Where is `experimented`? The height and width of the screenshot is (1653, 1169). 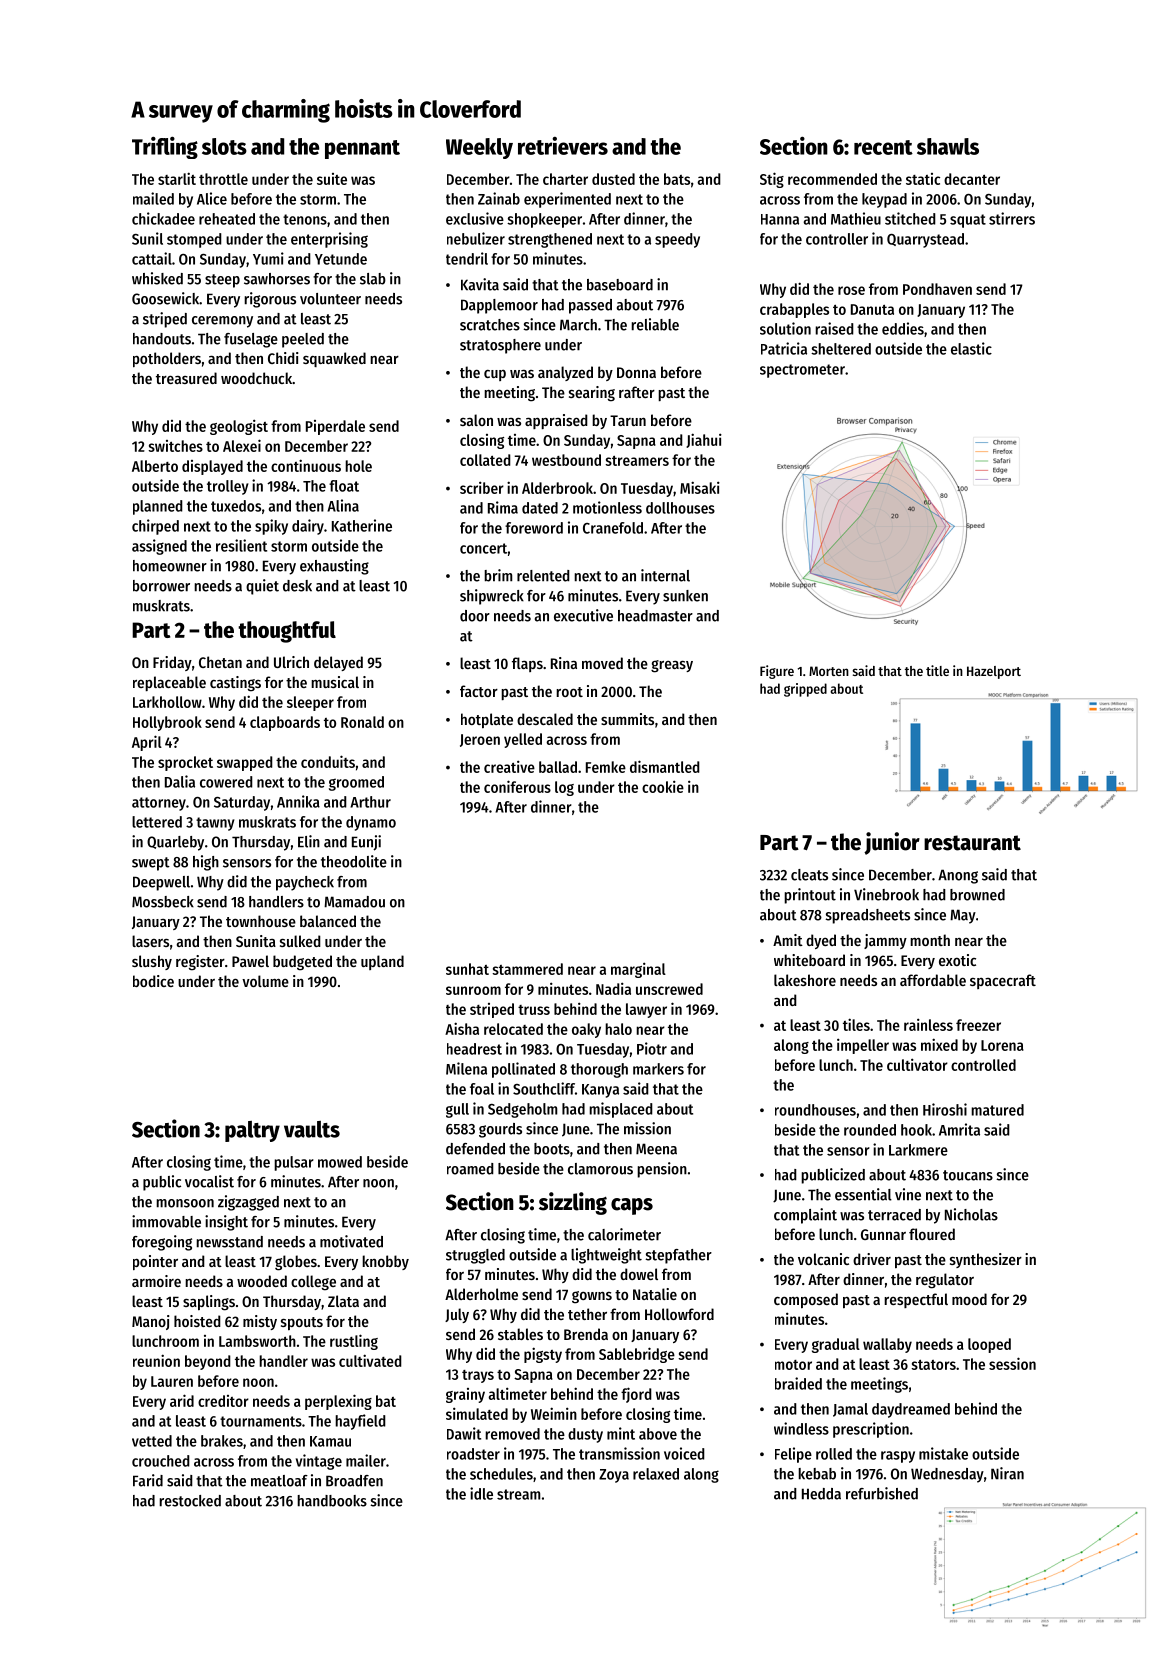
experimented is located at coordinates (567, 200).
